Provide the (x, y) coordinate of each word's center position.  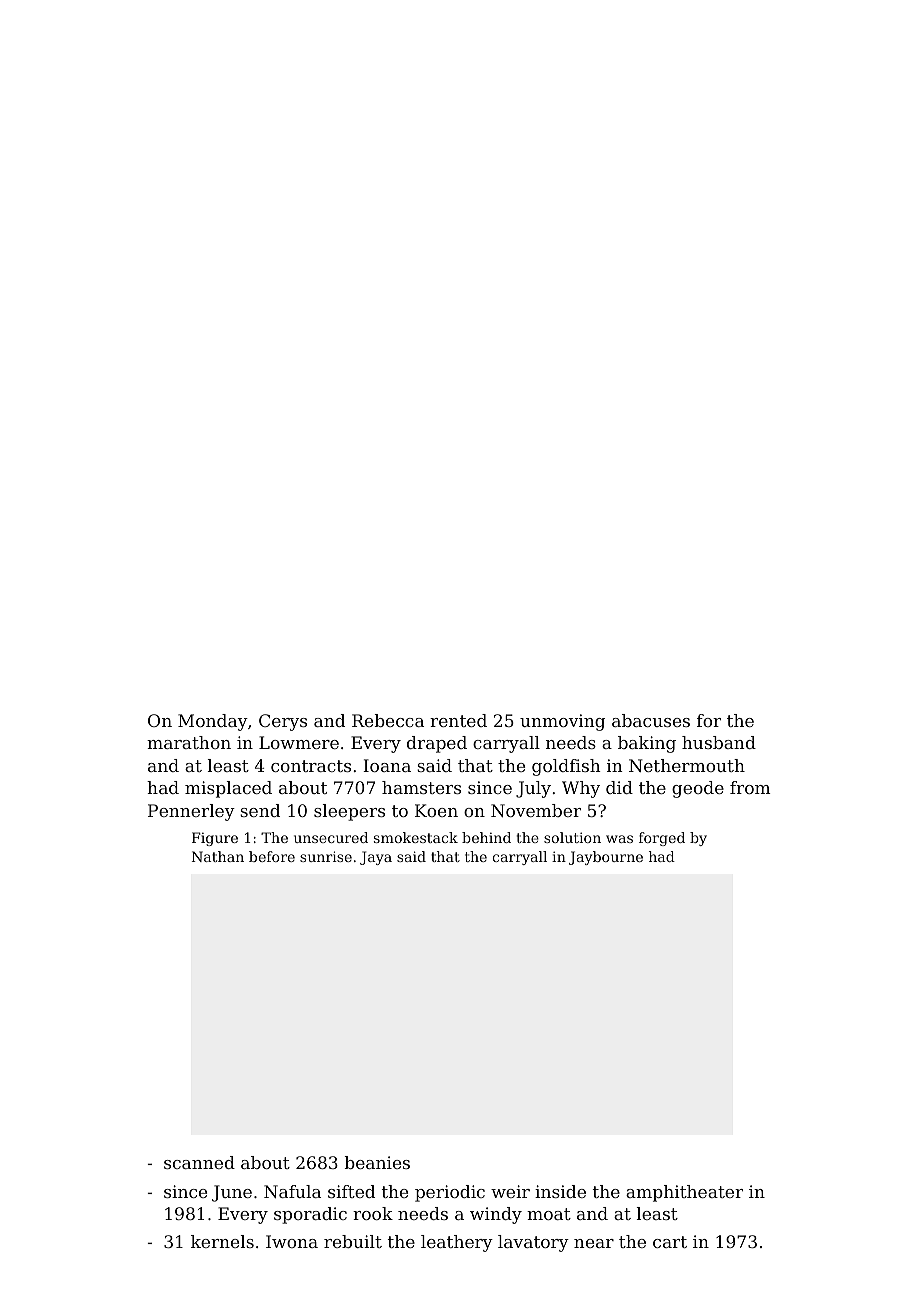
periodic (450, 1193)
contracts (311, 766)
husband (719, 742)
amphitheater (684, 1193)
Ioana (387, 765)
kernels (222, 1241)
